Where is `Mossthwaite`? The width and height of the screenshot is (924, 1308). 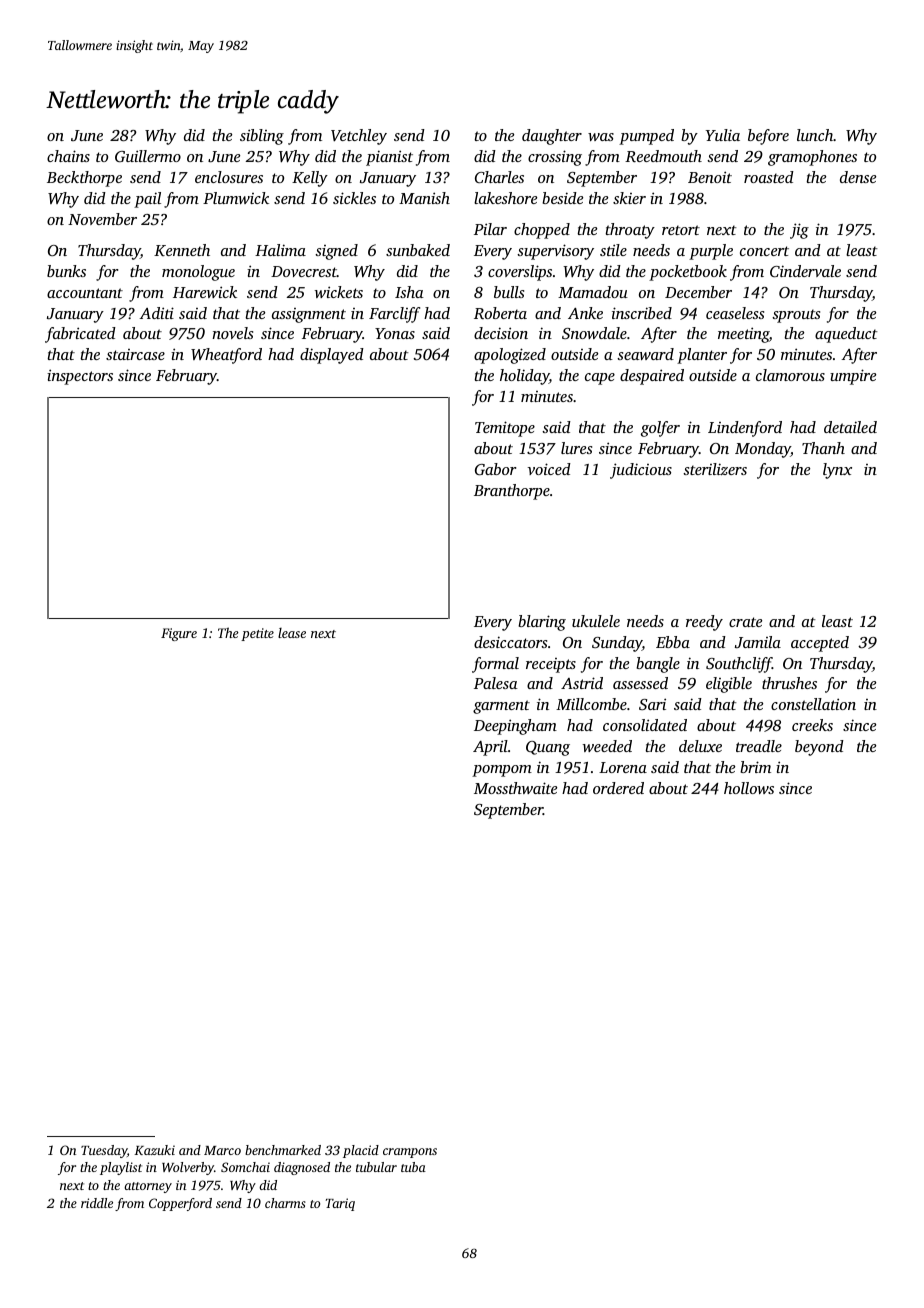 Mossthwaite is located at coordinates (515, 788).
